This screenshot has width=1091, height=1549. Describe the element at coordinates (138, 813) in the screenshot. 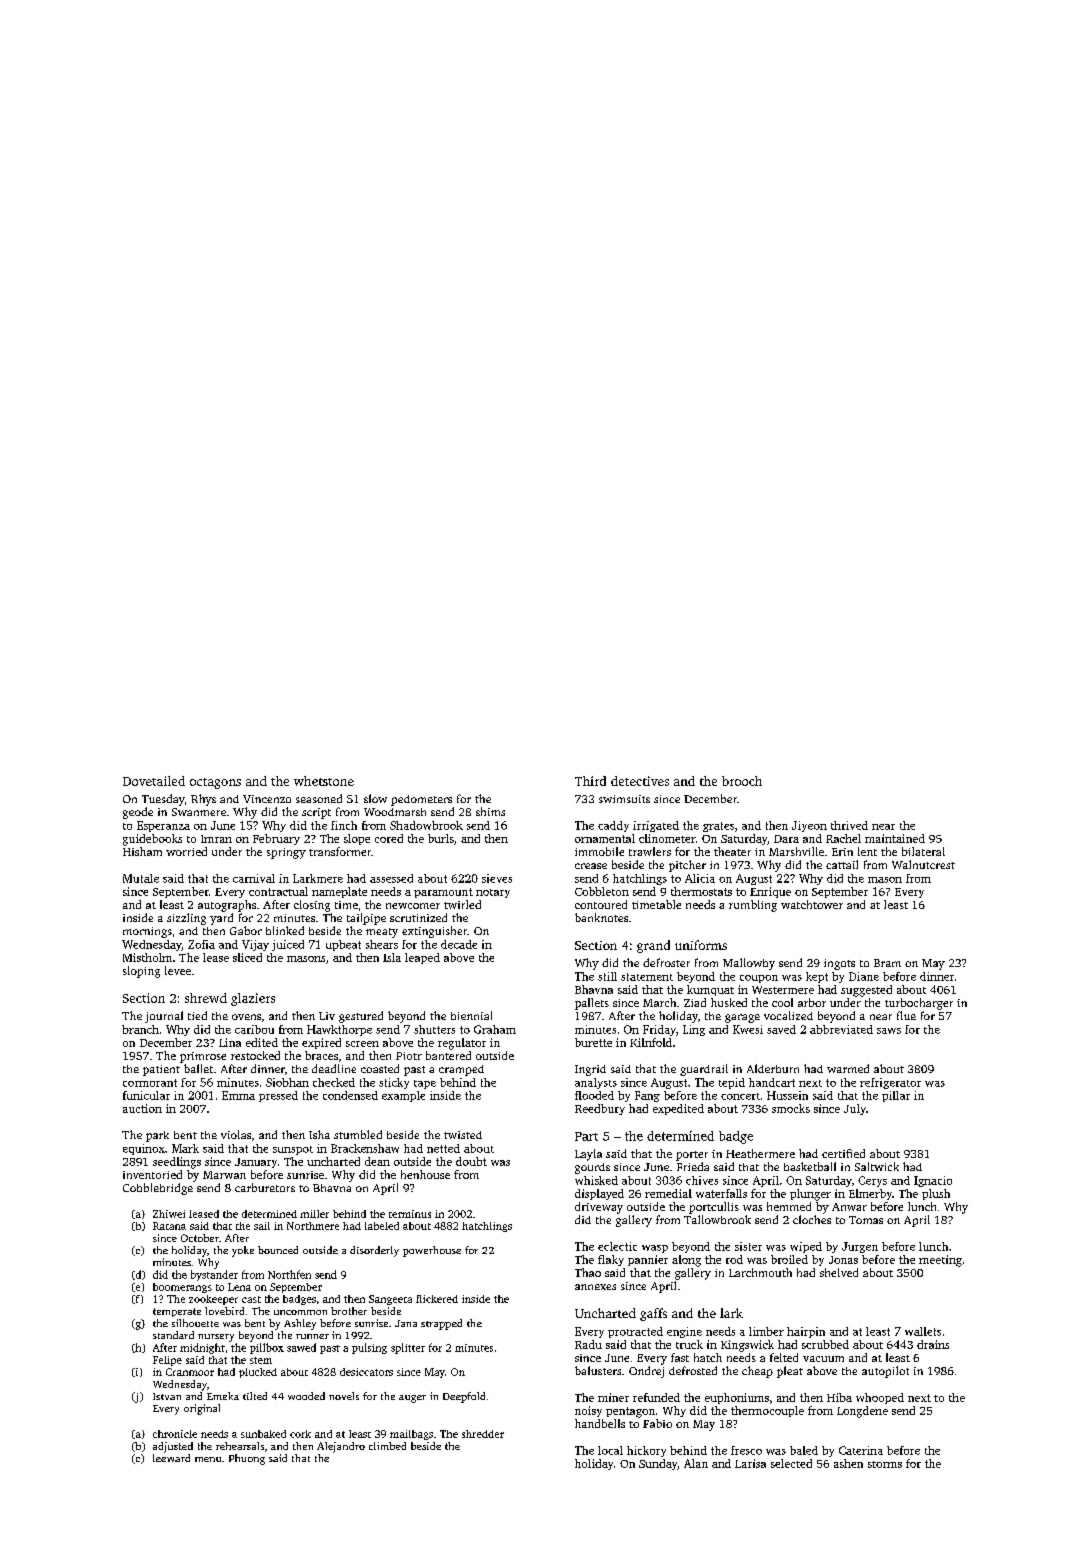

I see `geode` at that location.
